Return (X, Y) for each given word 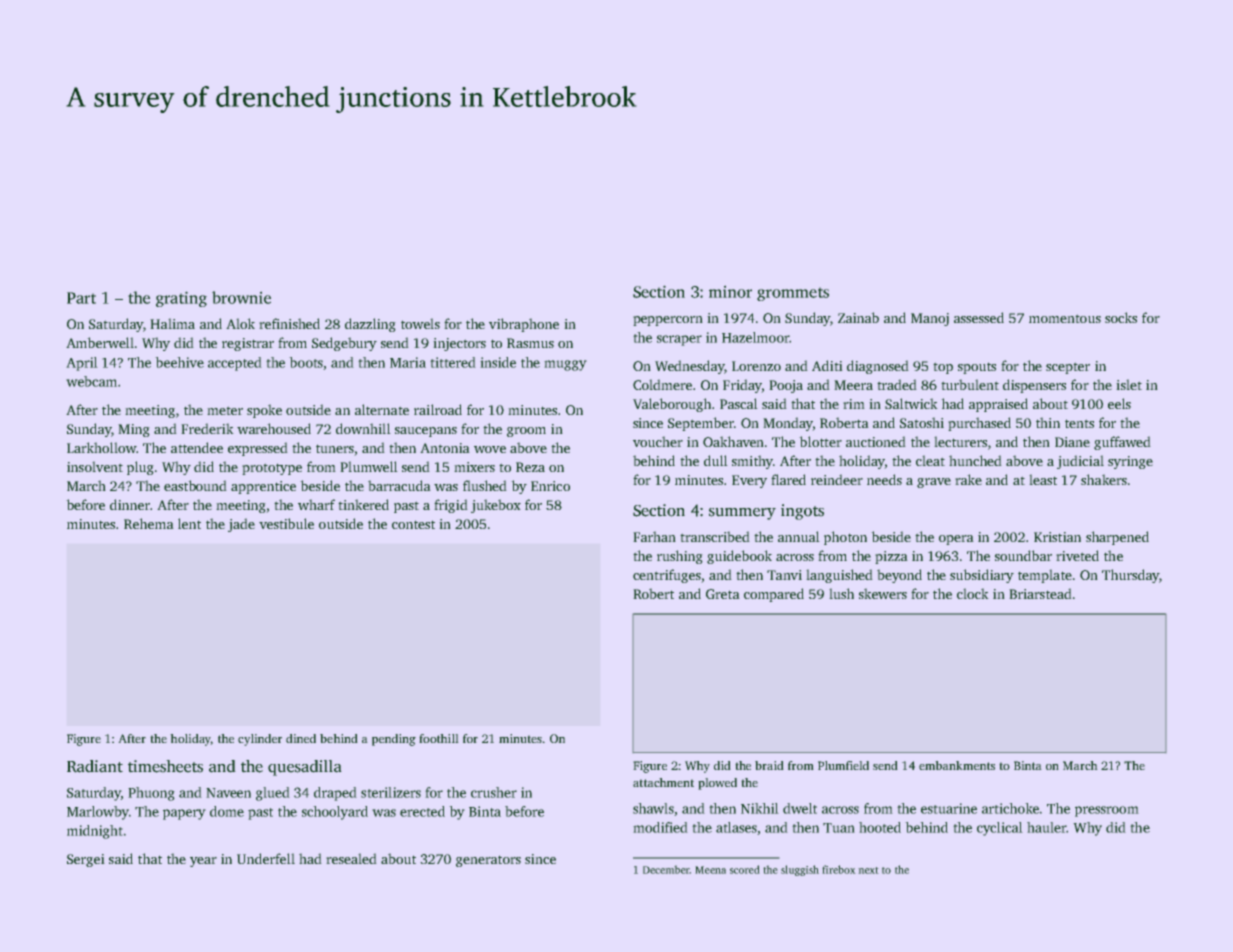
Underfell (266, 858)
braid (769, 765)
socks (1121, 317)
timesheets (165, 766)
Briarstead (1040, 593)
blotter (820, 441)
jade (241, 525)
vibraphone (524, 325)
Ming (134, 430)
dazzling (370, 325)
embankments (957, 765)
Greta (723, 594)
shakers (1104, 479)
